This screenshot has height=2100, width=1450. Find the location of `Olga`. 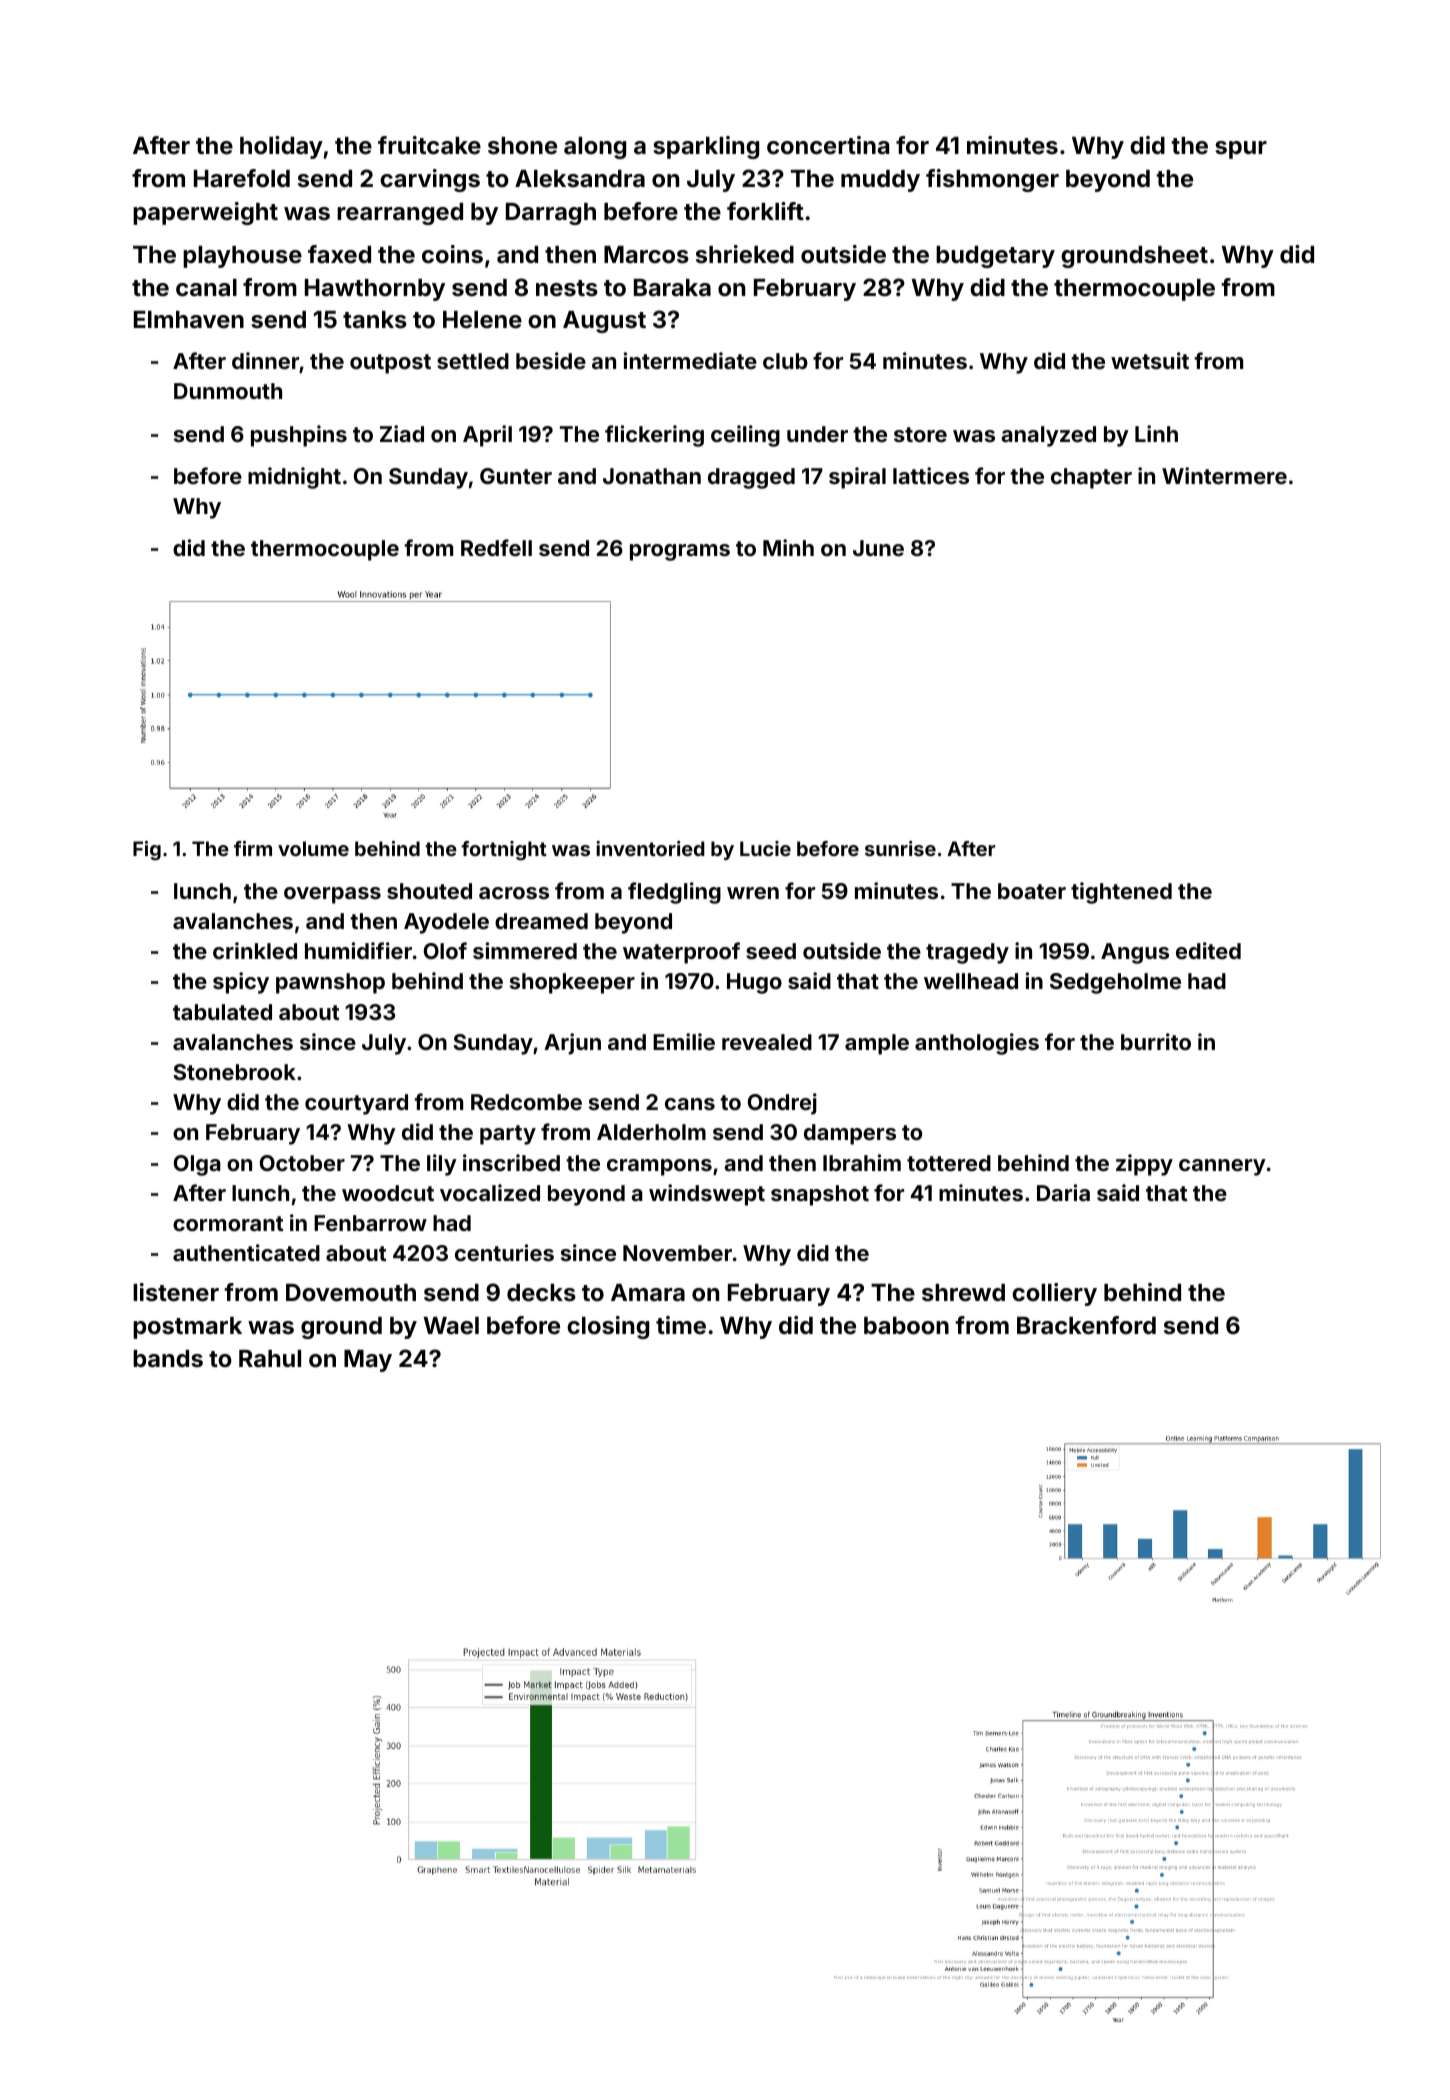

Olga is located at coordinates (197, 1165).
